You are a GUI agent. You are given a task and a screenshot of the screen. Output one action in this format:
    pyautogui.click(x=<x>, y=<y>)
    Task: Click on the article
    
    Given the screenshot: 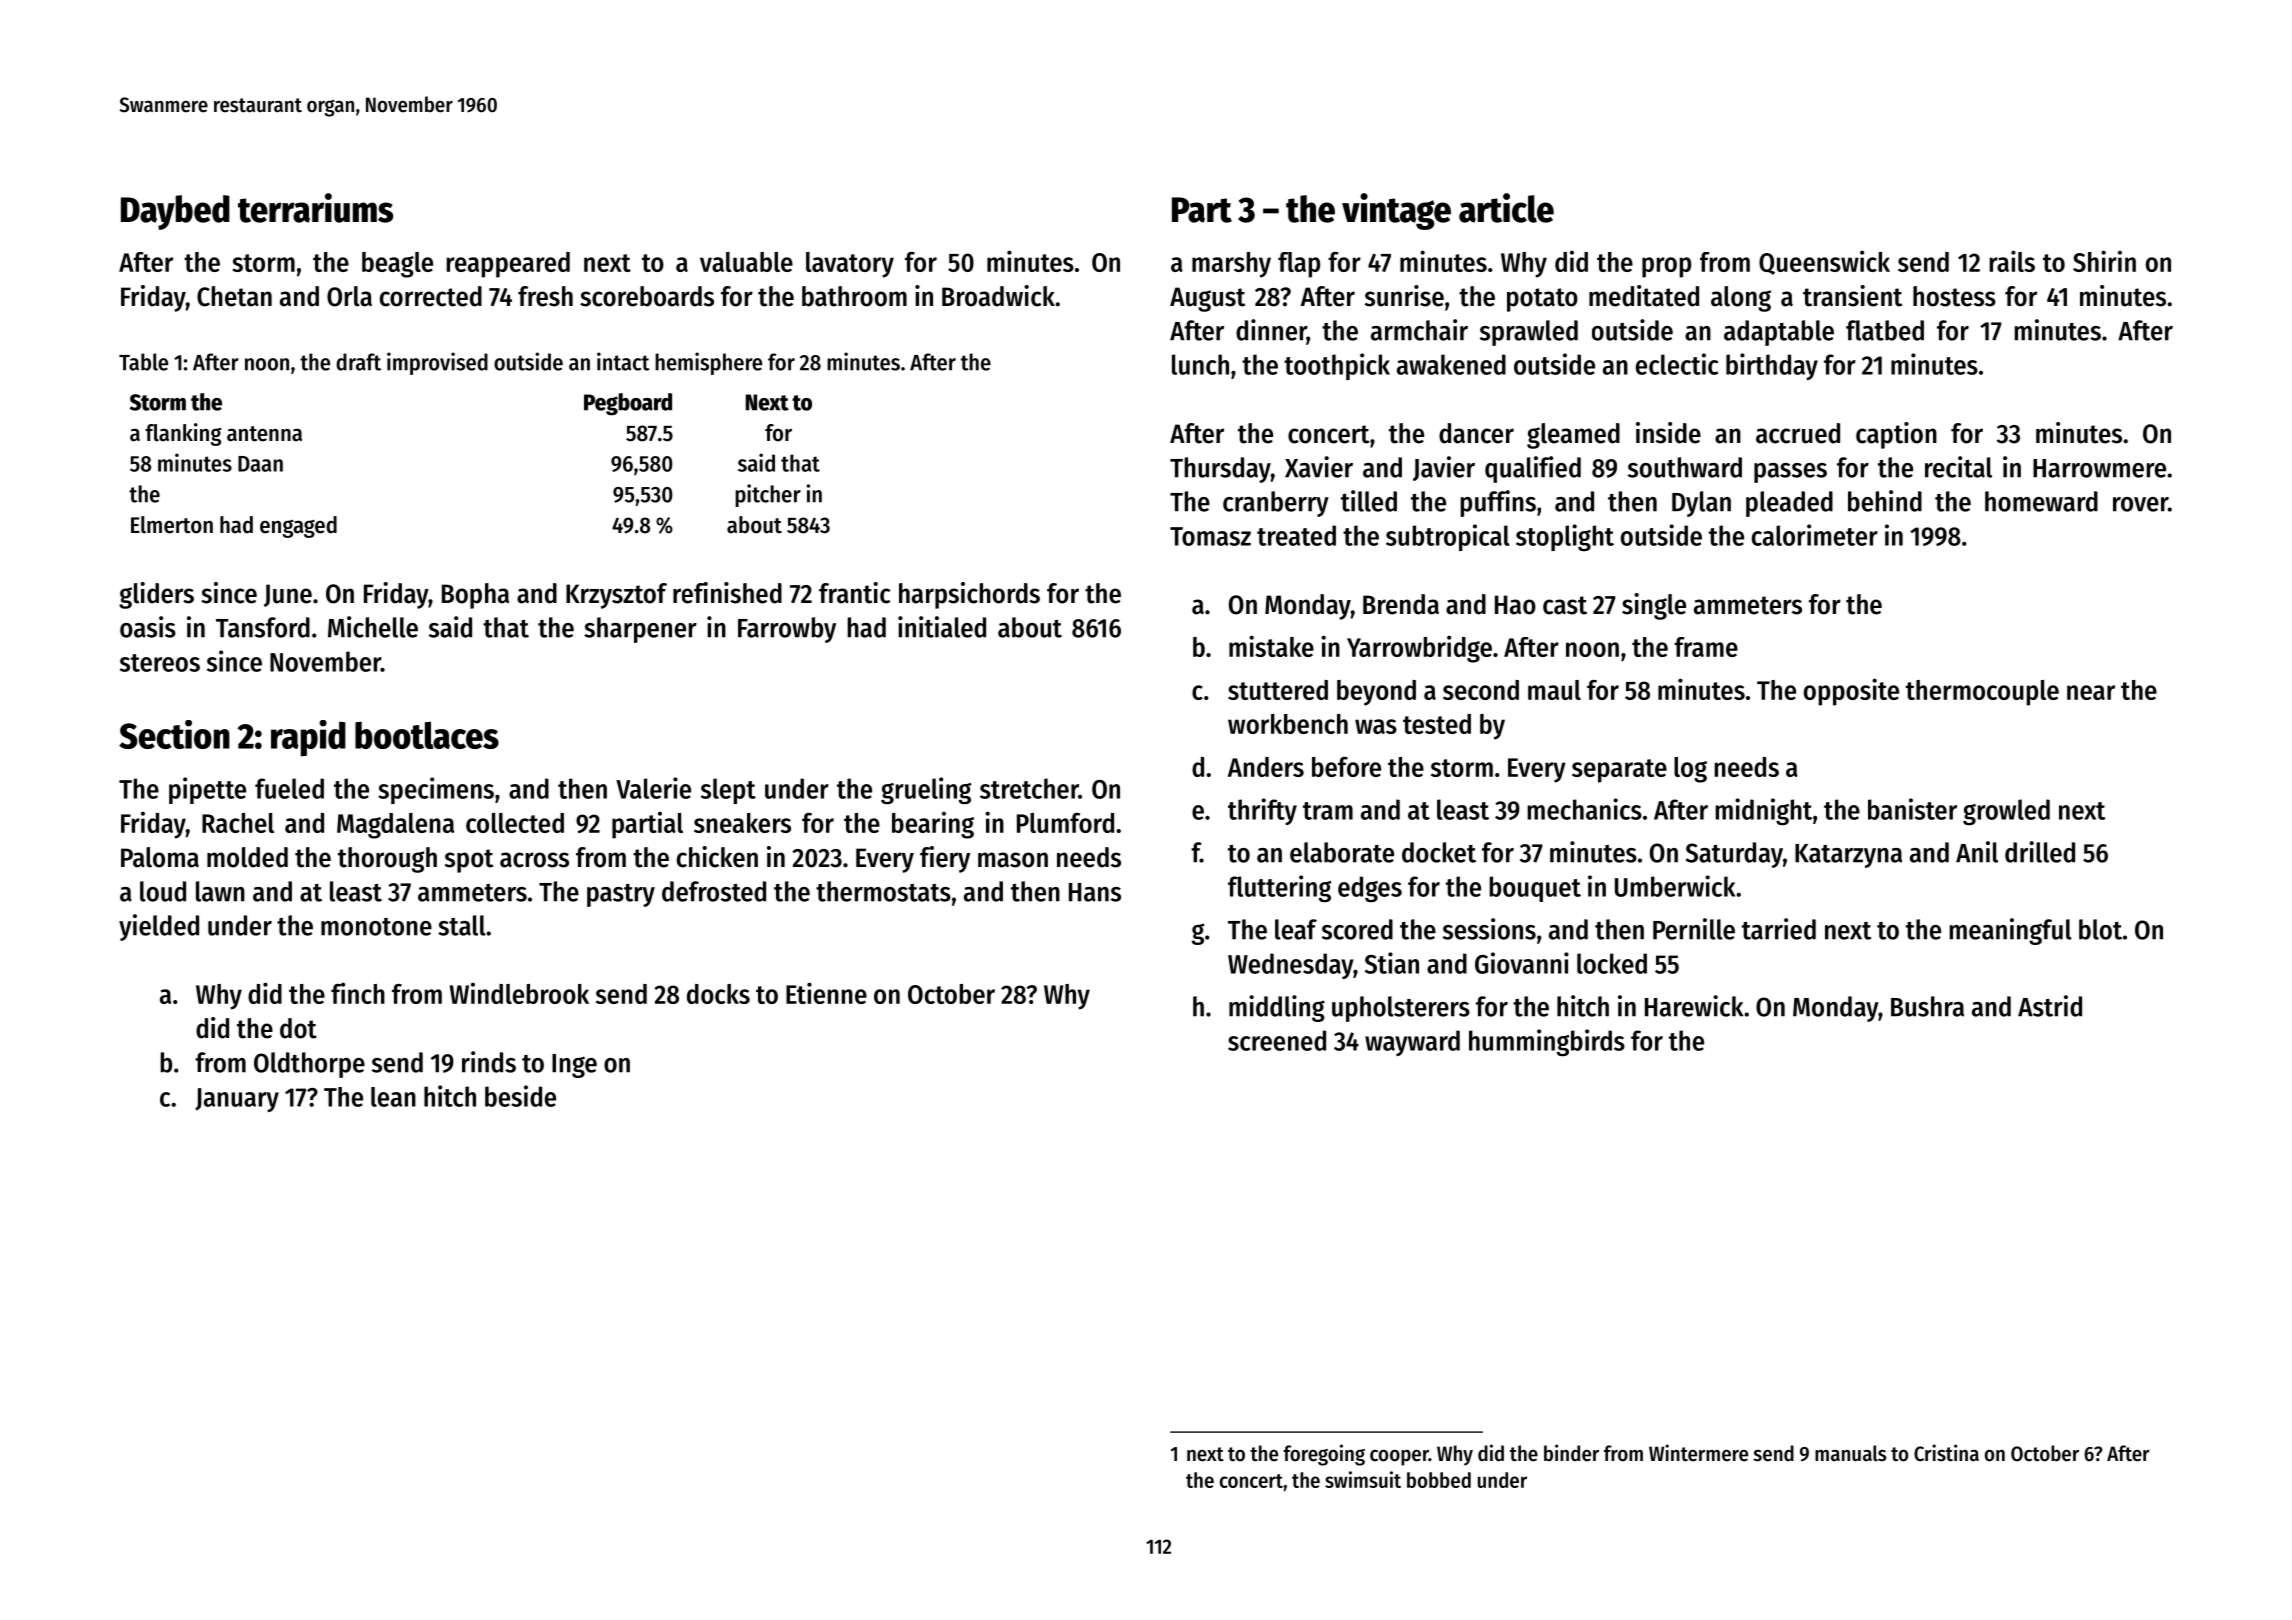 What is the action you would take?
    pyautogui.click(x=1506, y=208)
